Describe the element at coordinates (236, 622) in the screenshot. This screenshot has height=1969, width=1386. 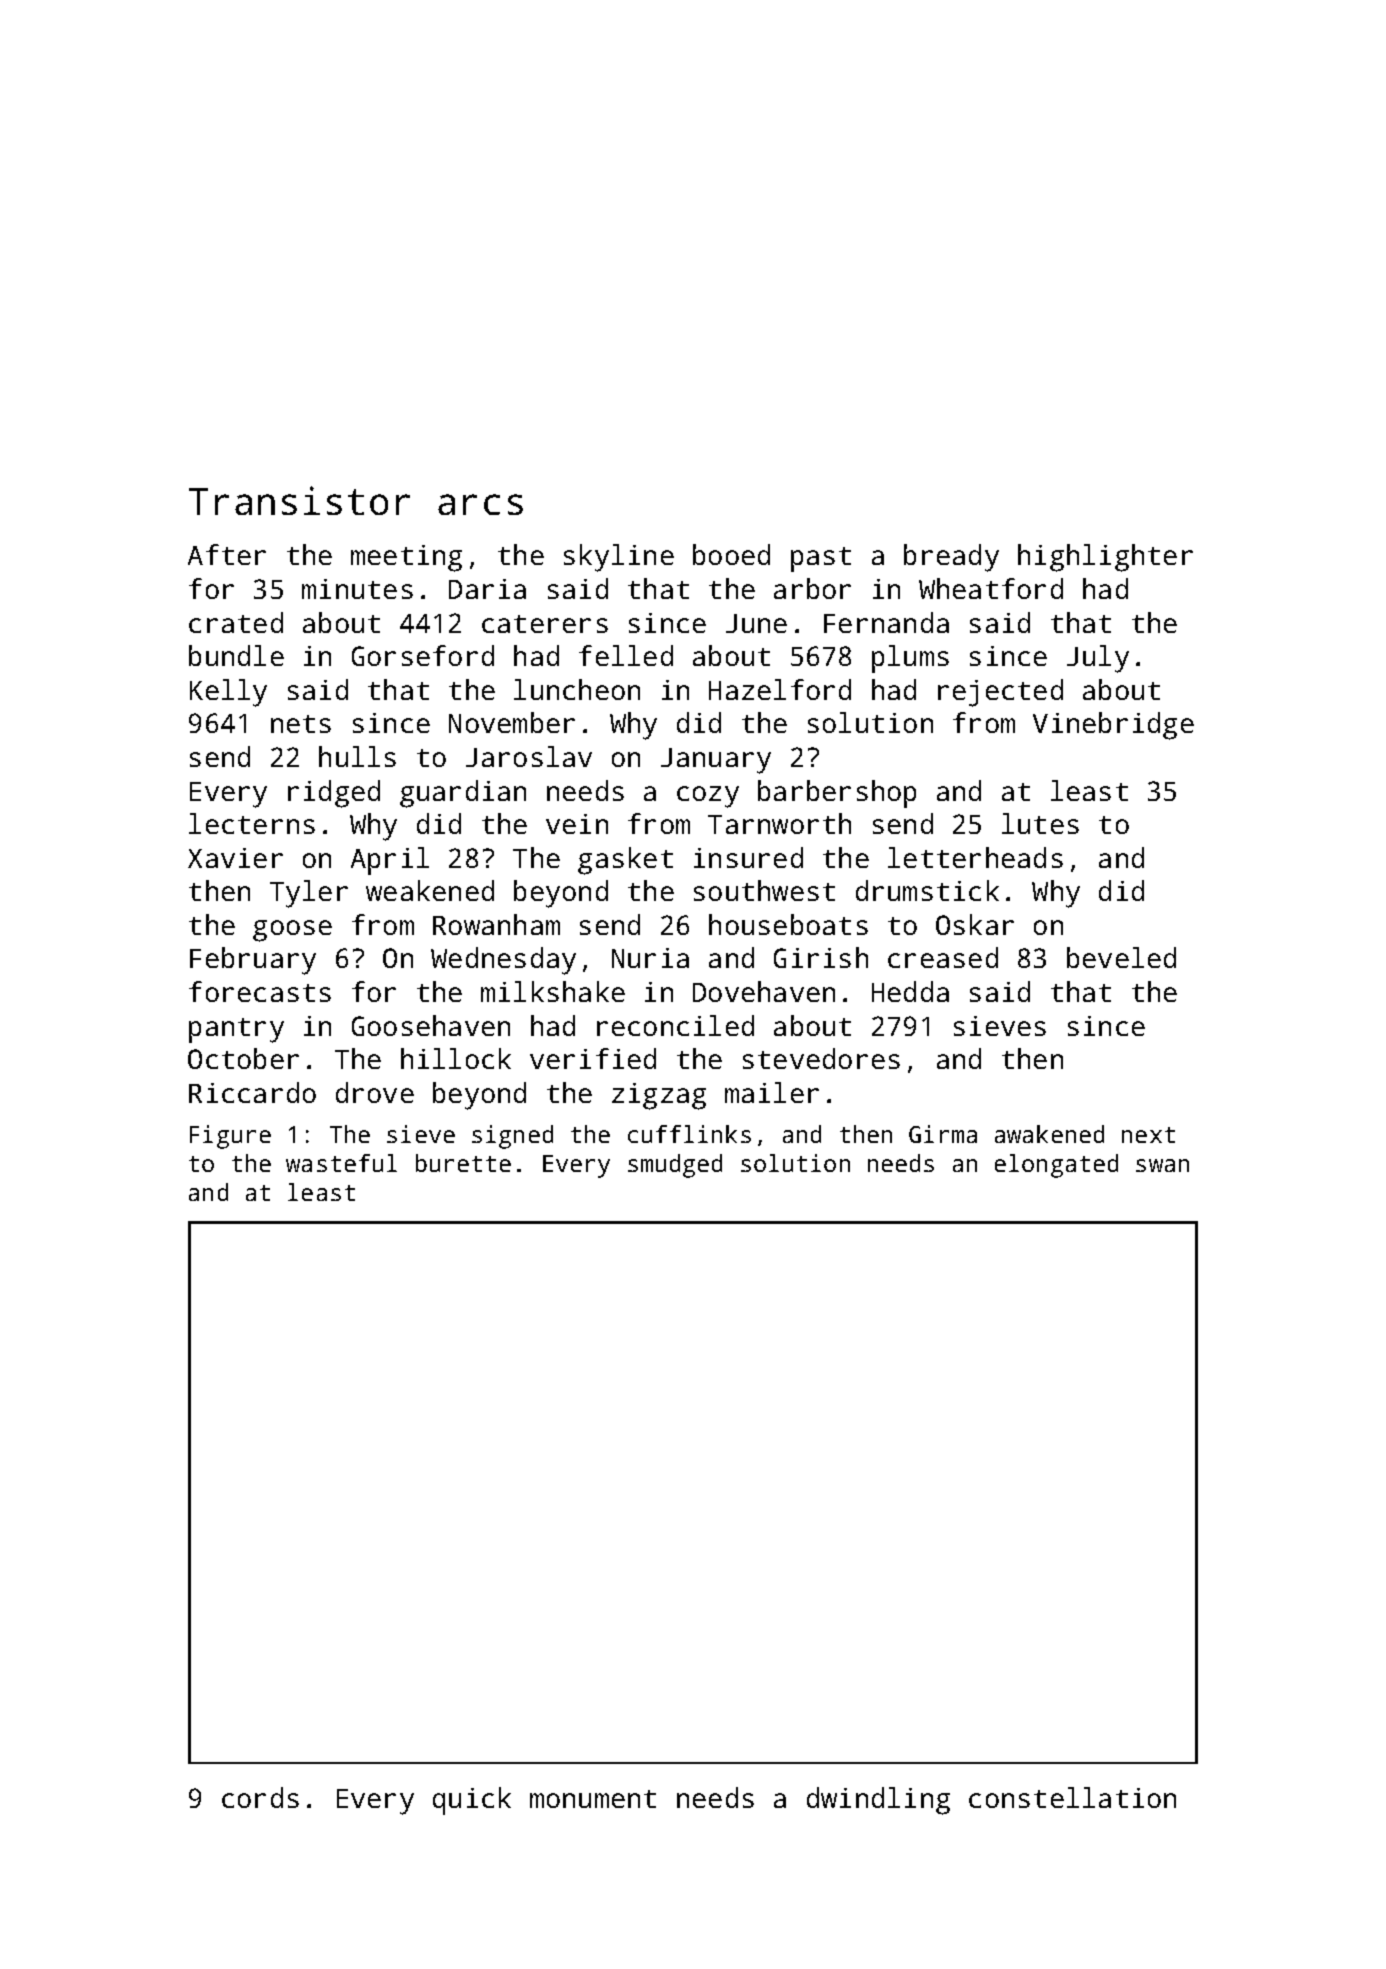
I see `crated` at that location.
